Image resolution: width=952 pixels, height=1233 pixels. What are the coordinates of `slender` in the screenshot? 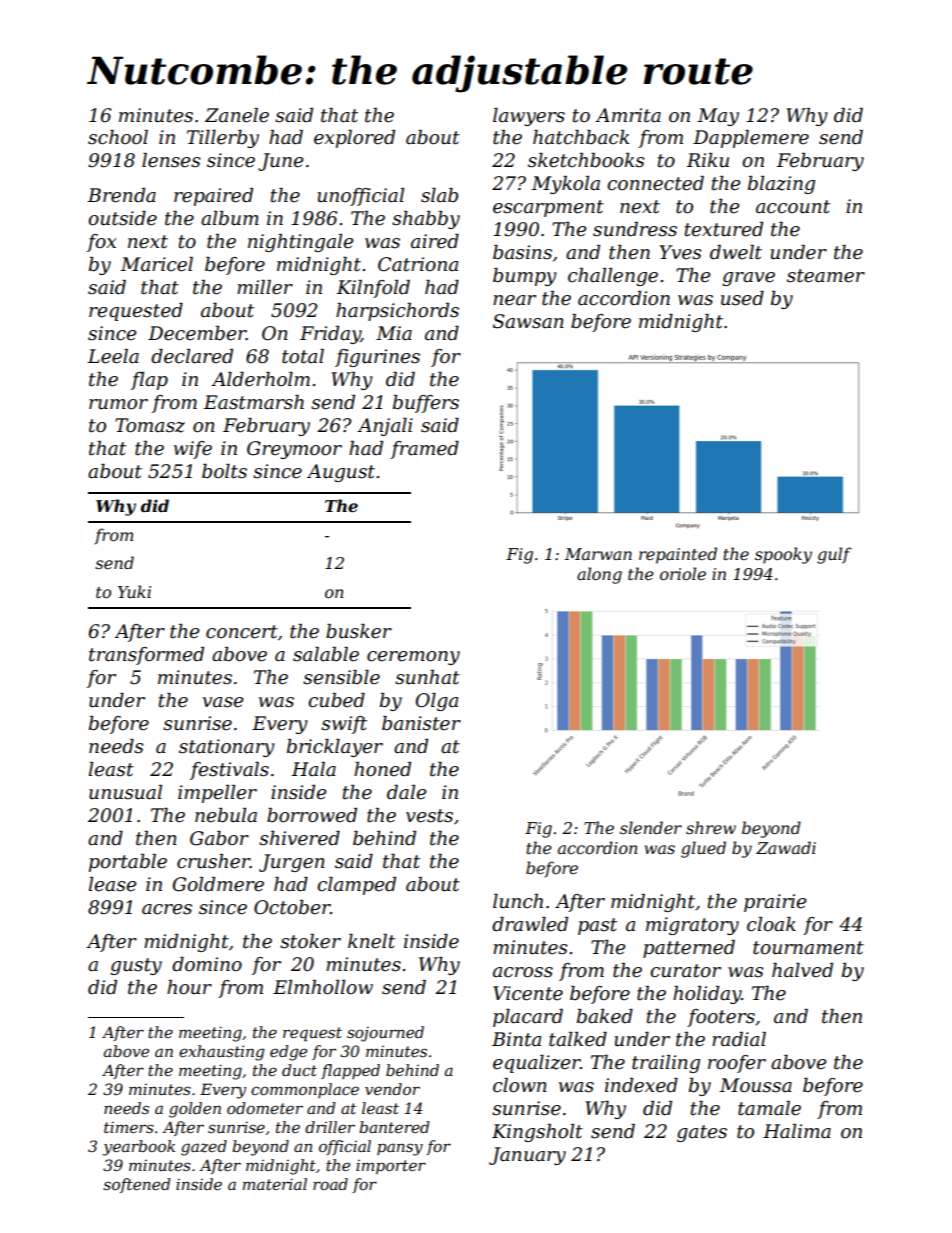 It's located at (651, 827).
